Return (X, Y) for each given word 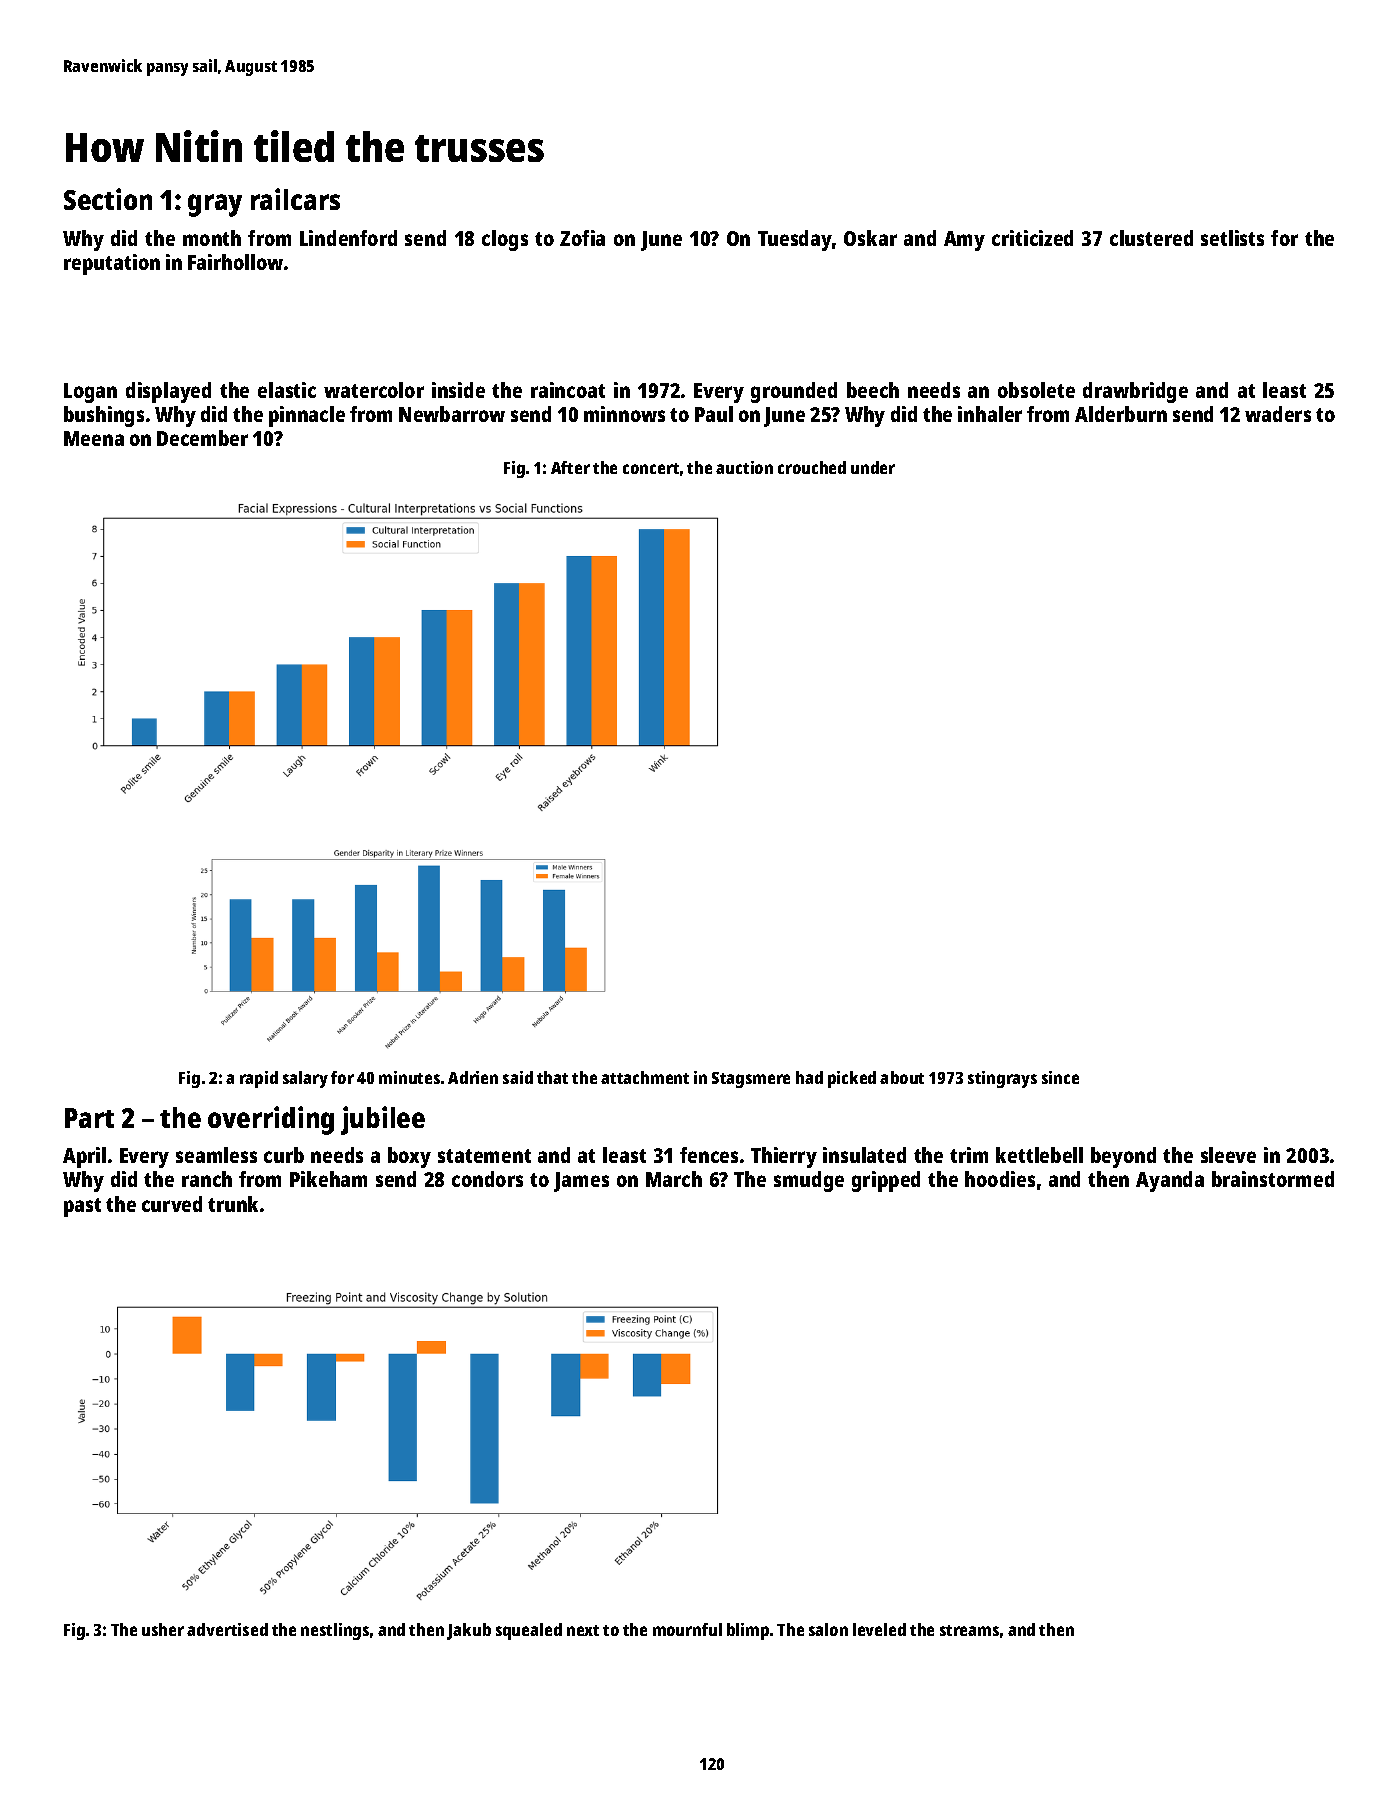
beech (873, 390)
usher (163, 1629)
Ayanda (1170, 1181)
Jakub (469, 1631)
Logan (90, 393)
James (581, 1182)
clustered (1151, 238)
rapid (259, 1079)
